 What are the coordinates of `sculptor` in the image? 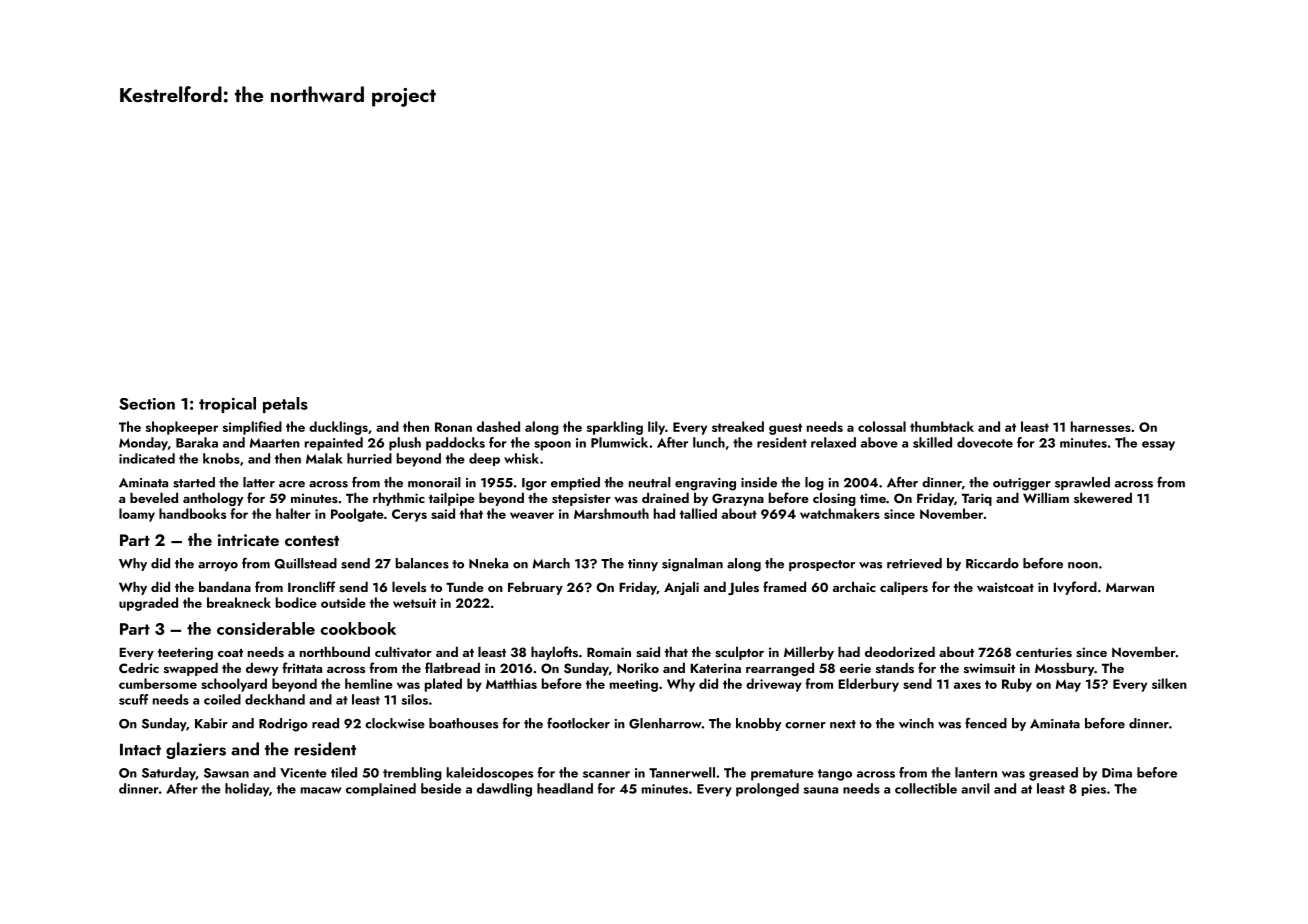 It's located at (739, 653).
